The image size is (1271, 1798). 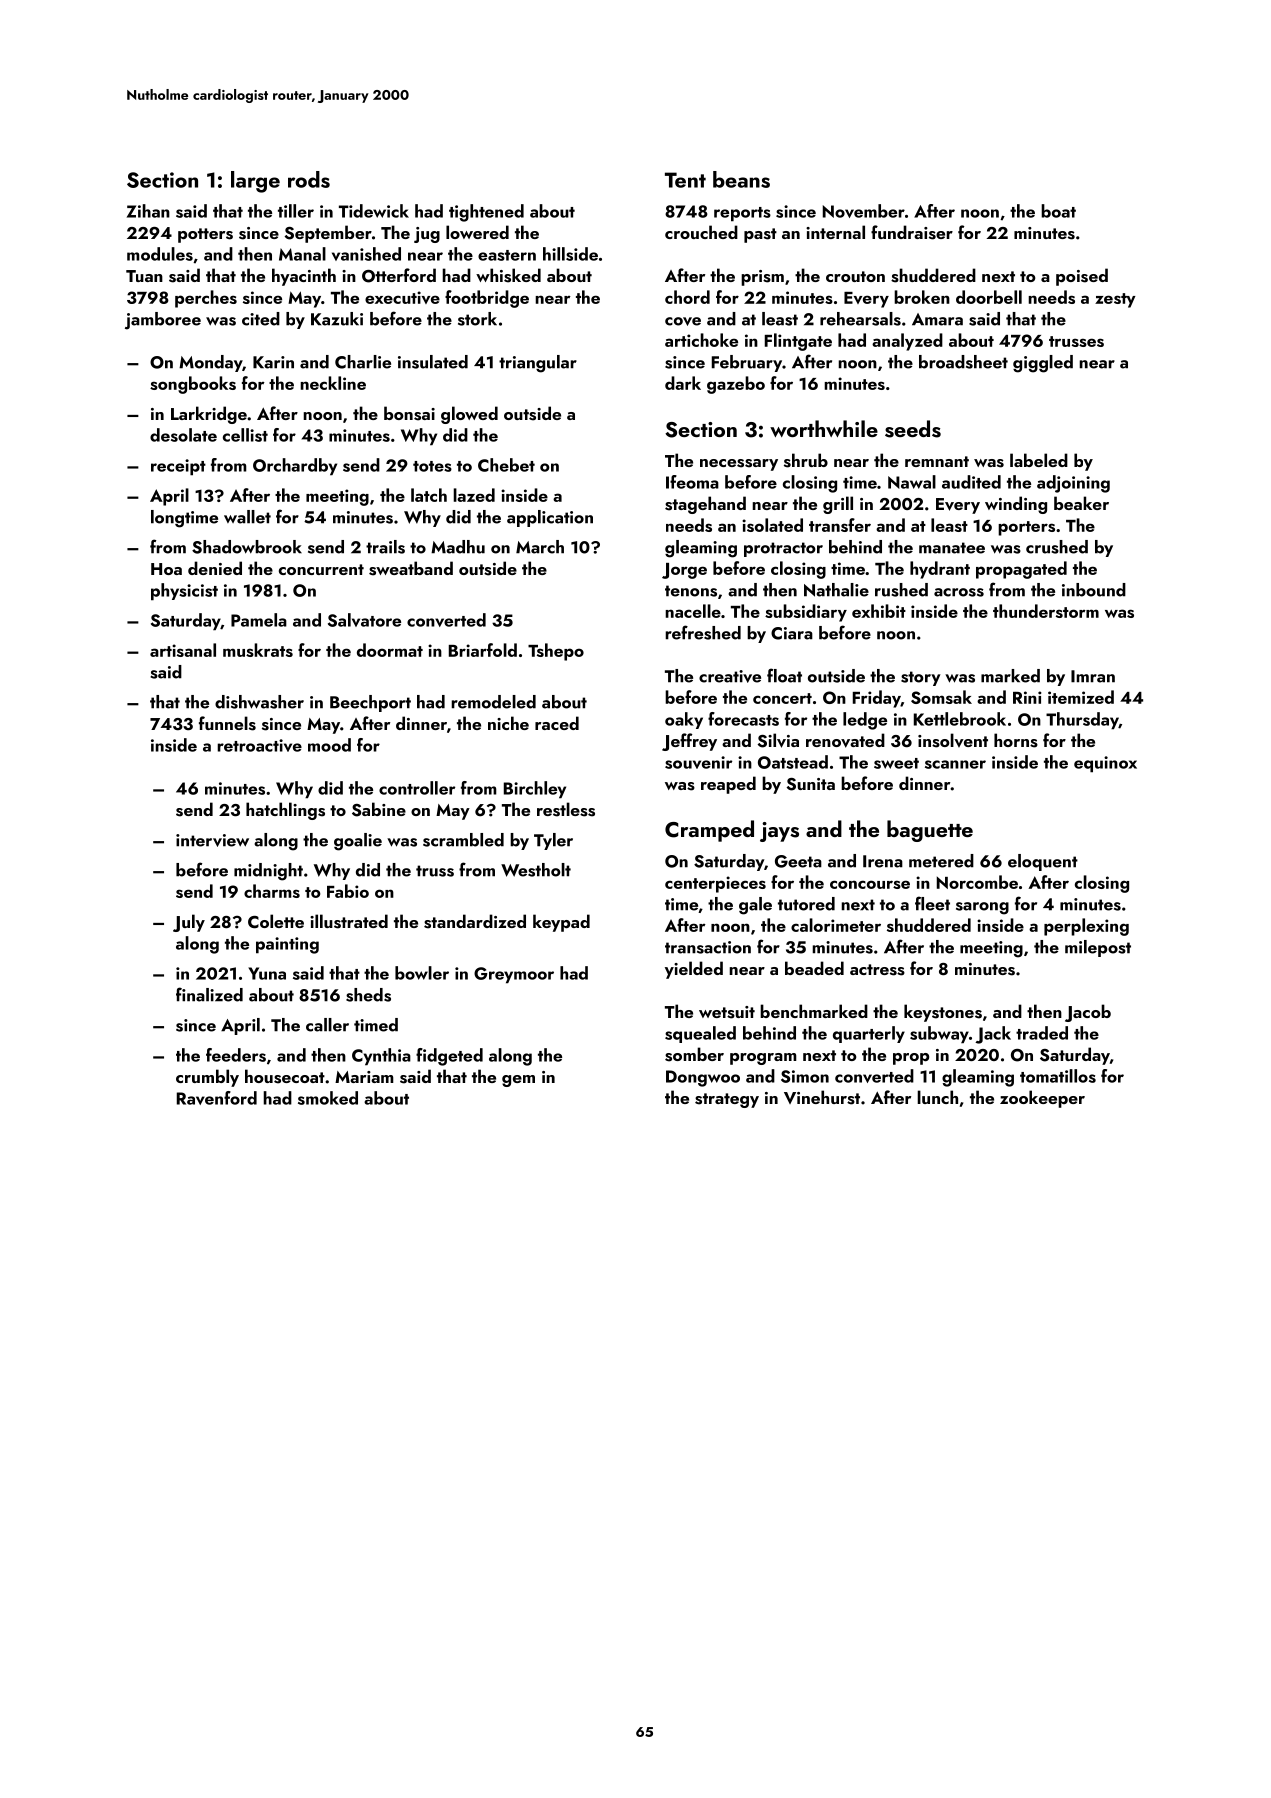 I want to click on rods, so click(x=309, y=179).
